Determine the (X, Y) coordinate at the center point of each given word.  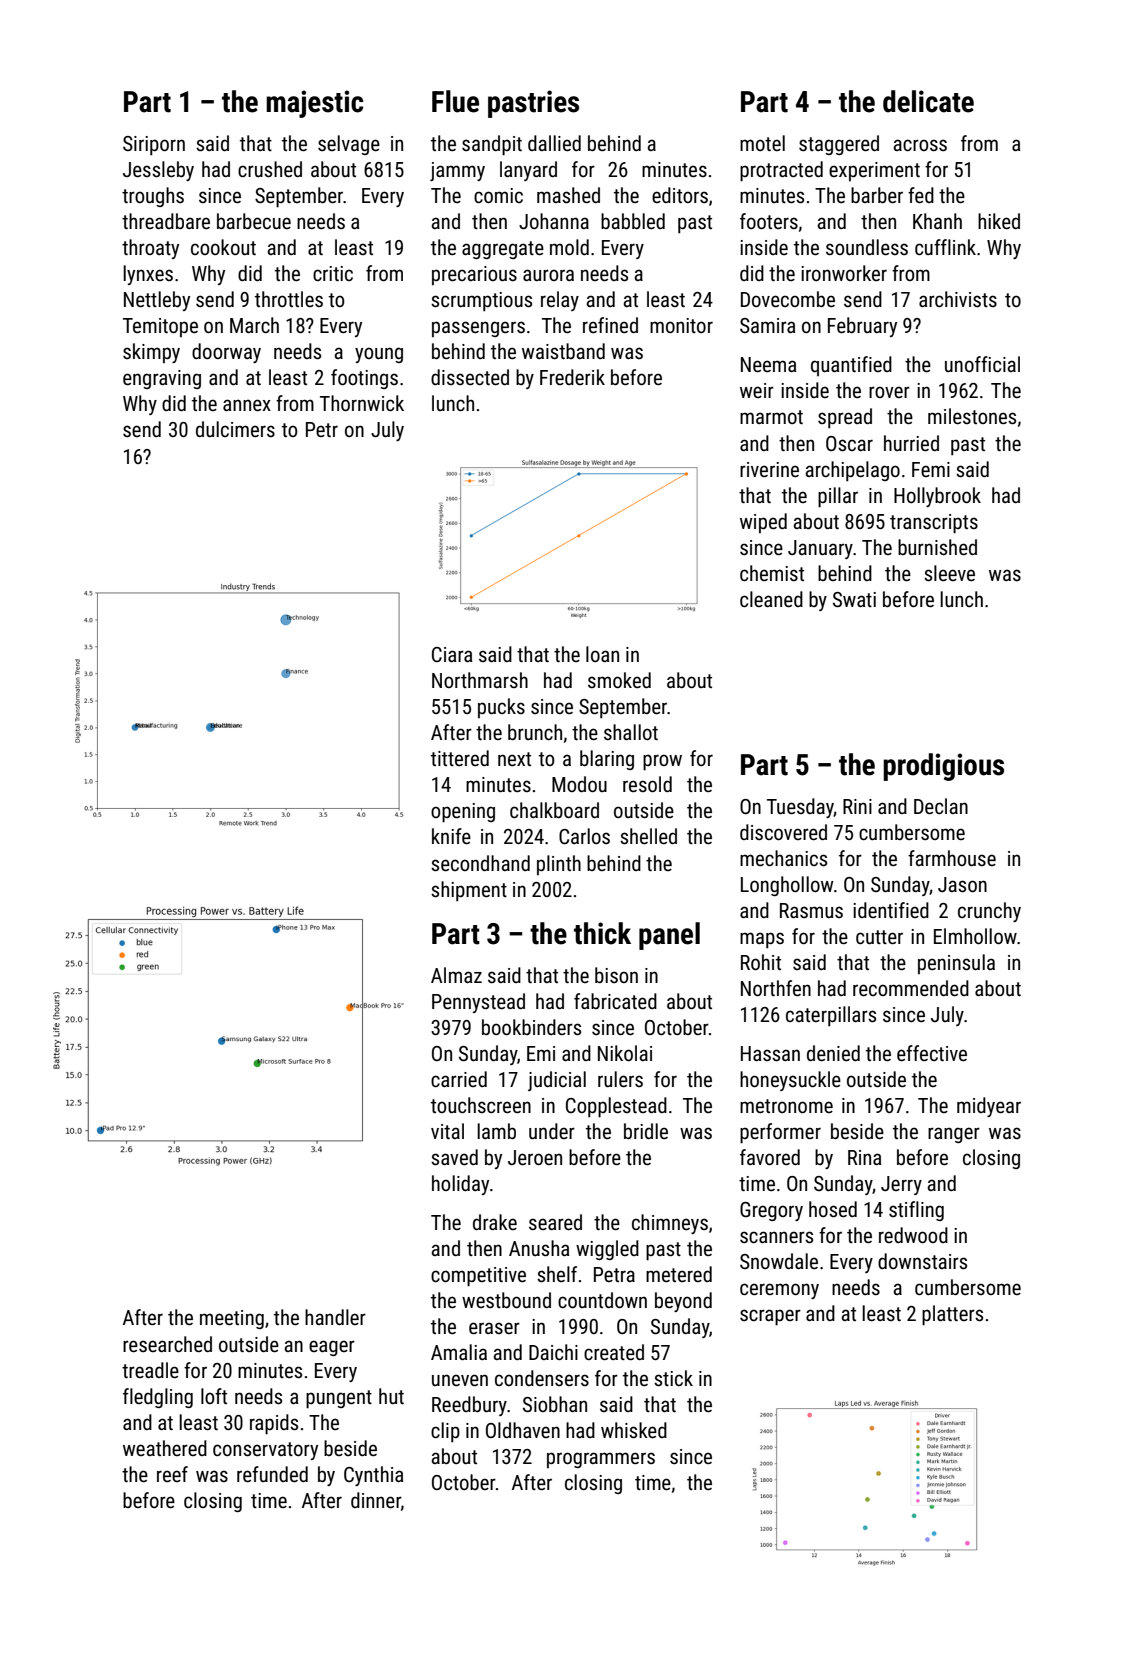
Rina (864, 1157)
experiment (874, 171)
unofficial (982, 364)
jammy (457, 171)
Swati (854, 600)
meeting (232, 1319)
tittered (460, 758)
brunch (535, 732)
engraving (162, 379)
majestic (314, 104)
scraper (770, 1317)
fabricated (615, 1001)
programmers (601, 1460)
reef (172, 1474)
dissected (470, 377)
